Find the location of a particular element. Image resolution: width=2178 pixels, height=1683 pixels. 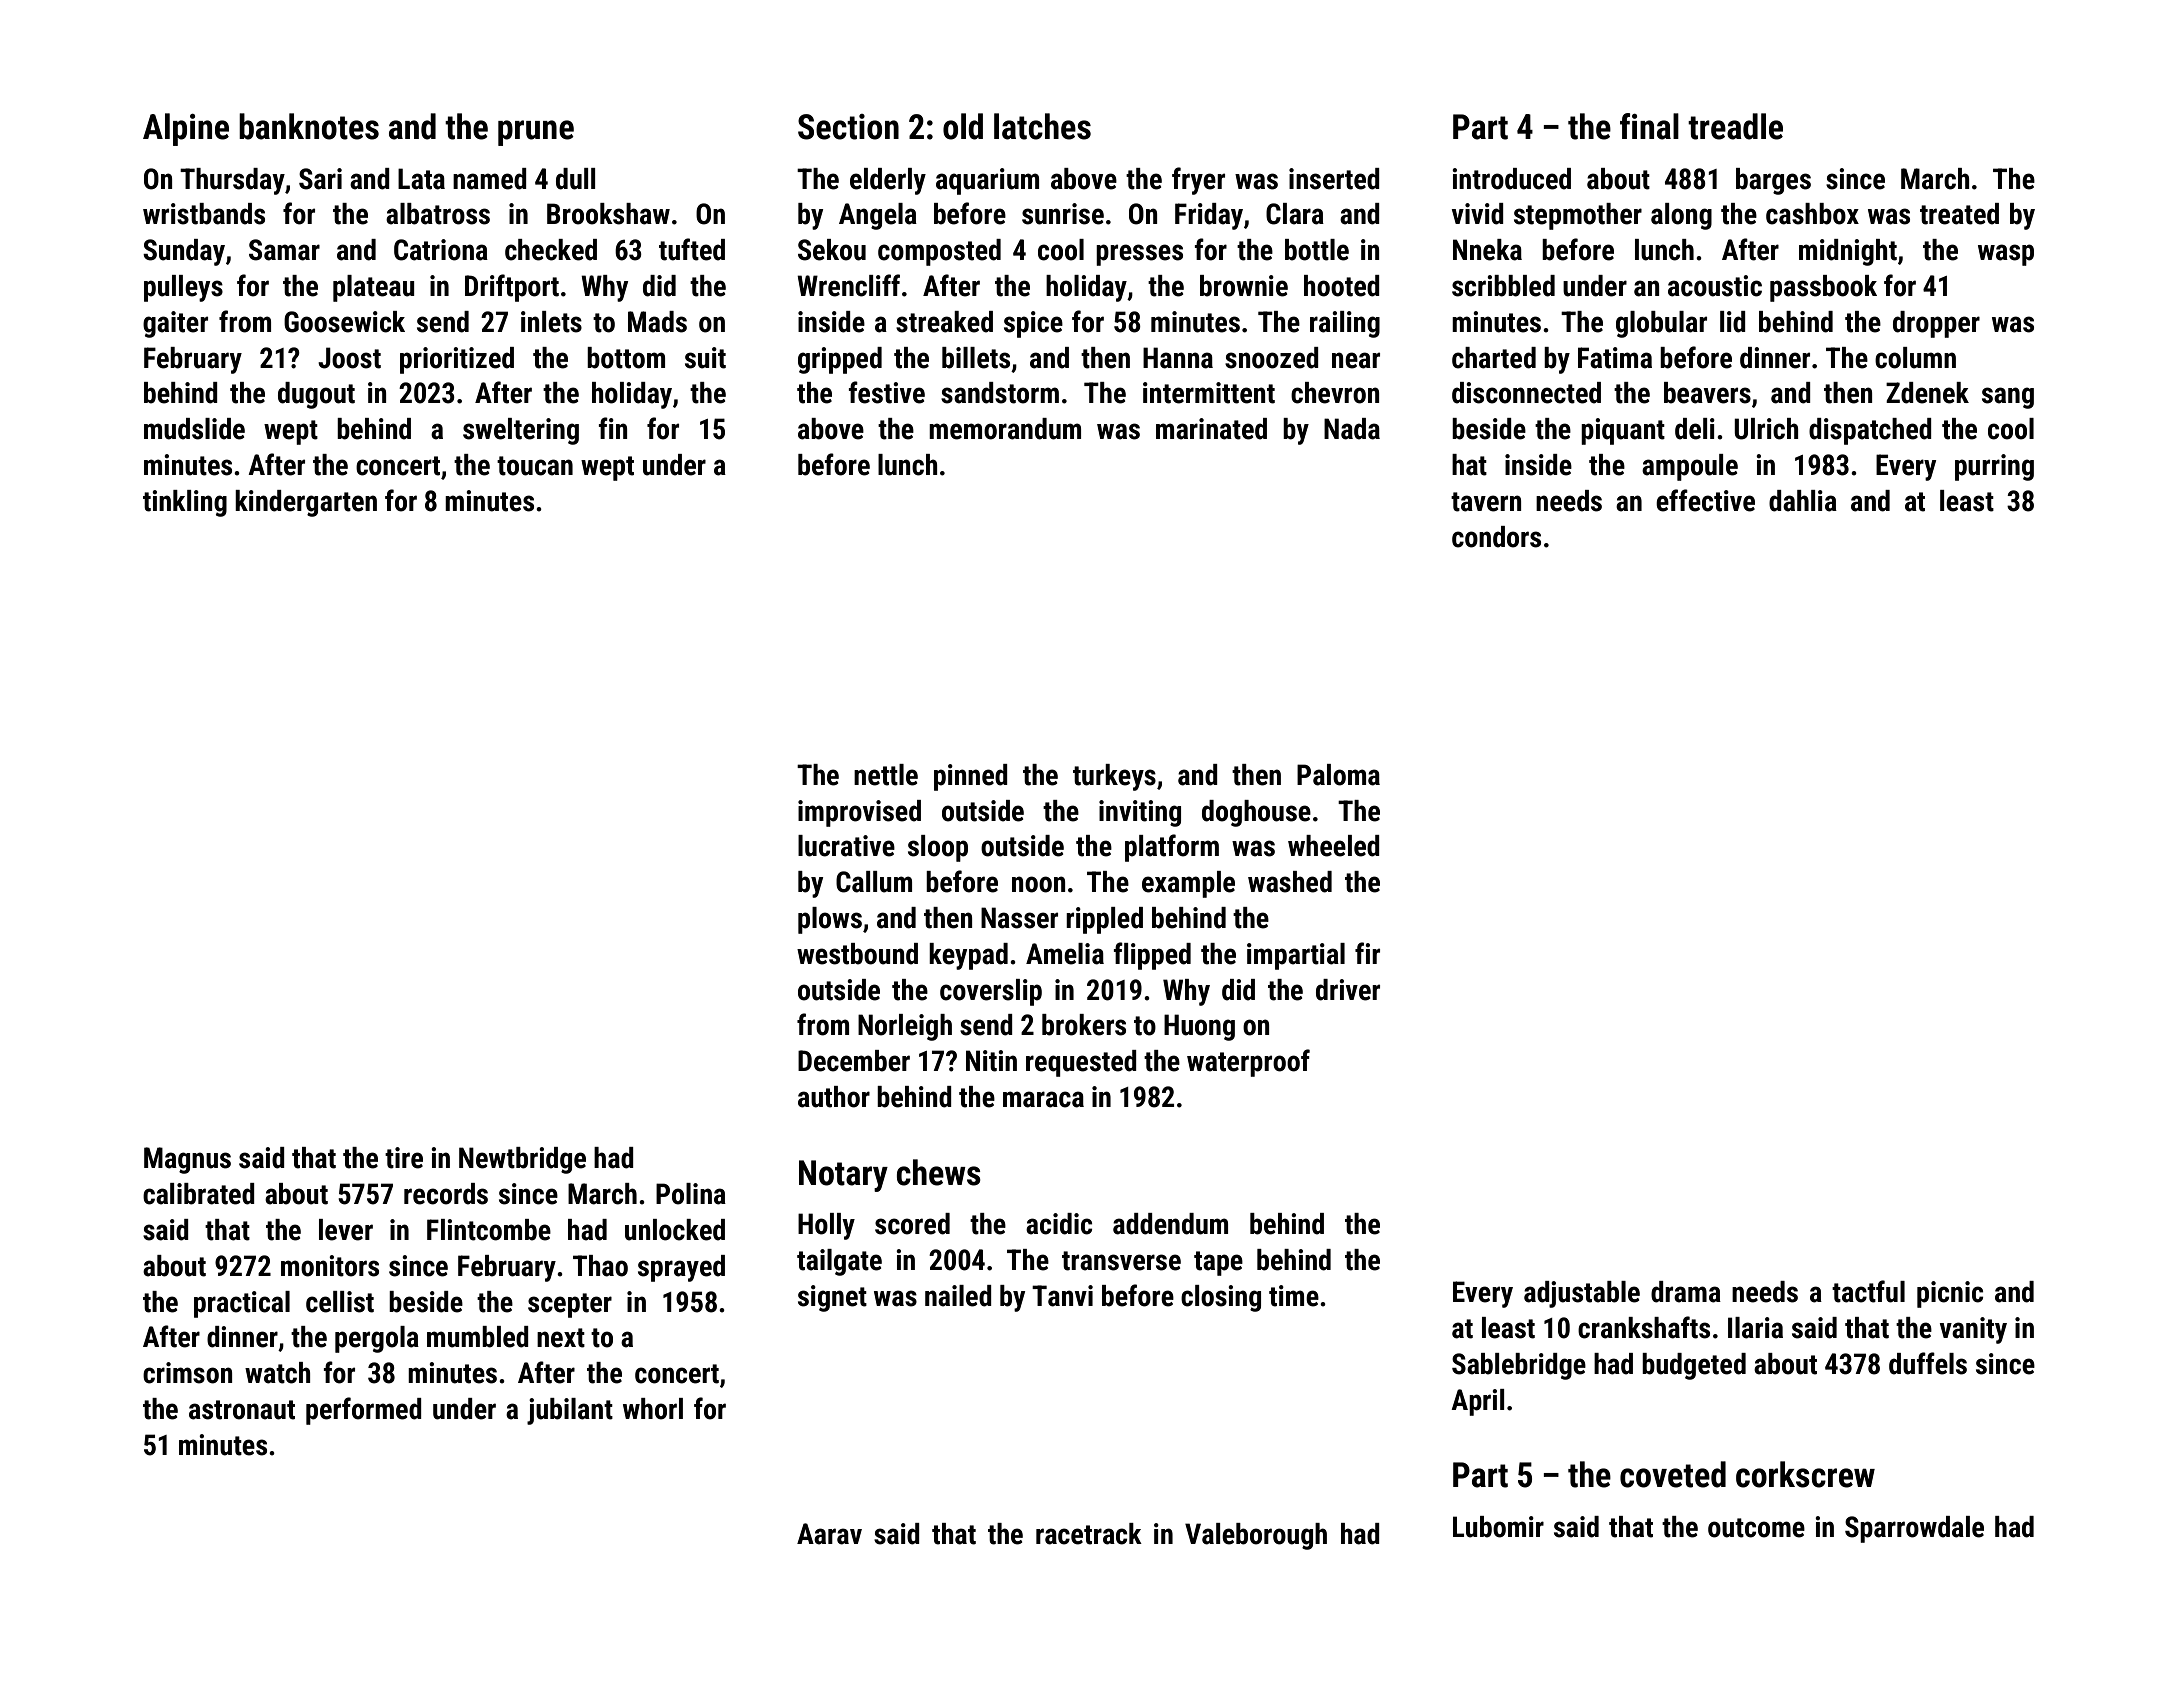

doghouse is located at coordinates (1256, 813).
